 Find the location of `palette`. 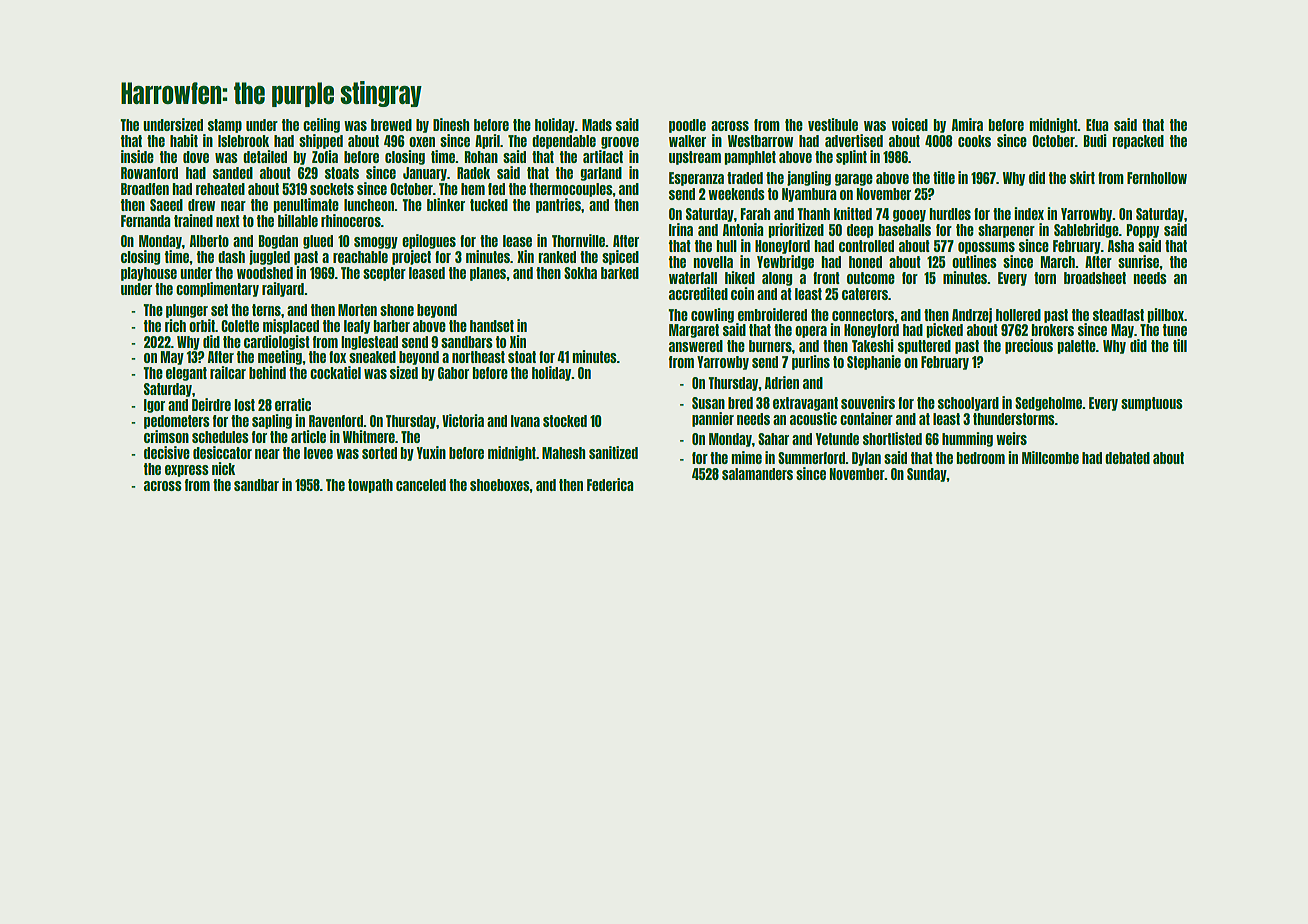

palette is located at coordinates (1076, 347).
